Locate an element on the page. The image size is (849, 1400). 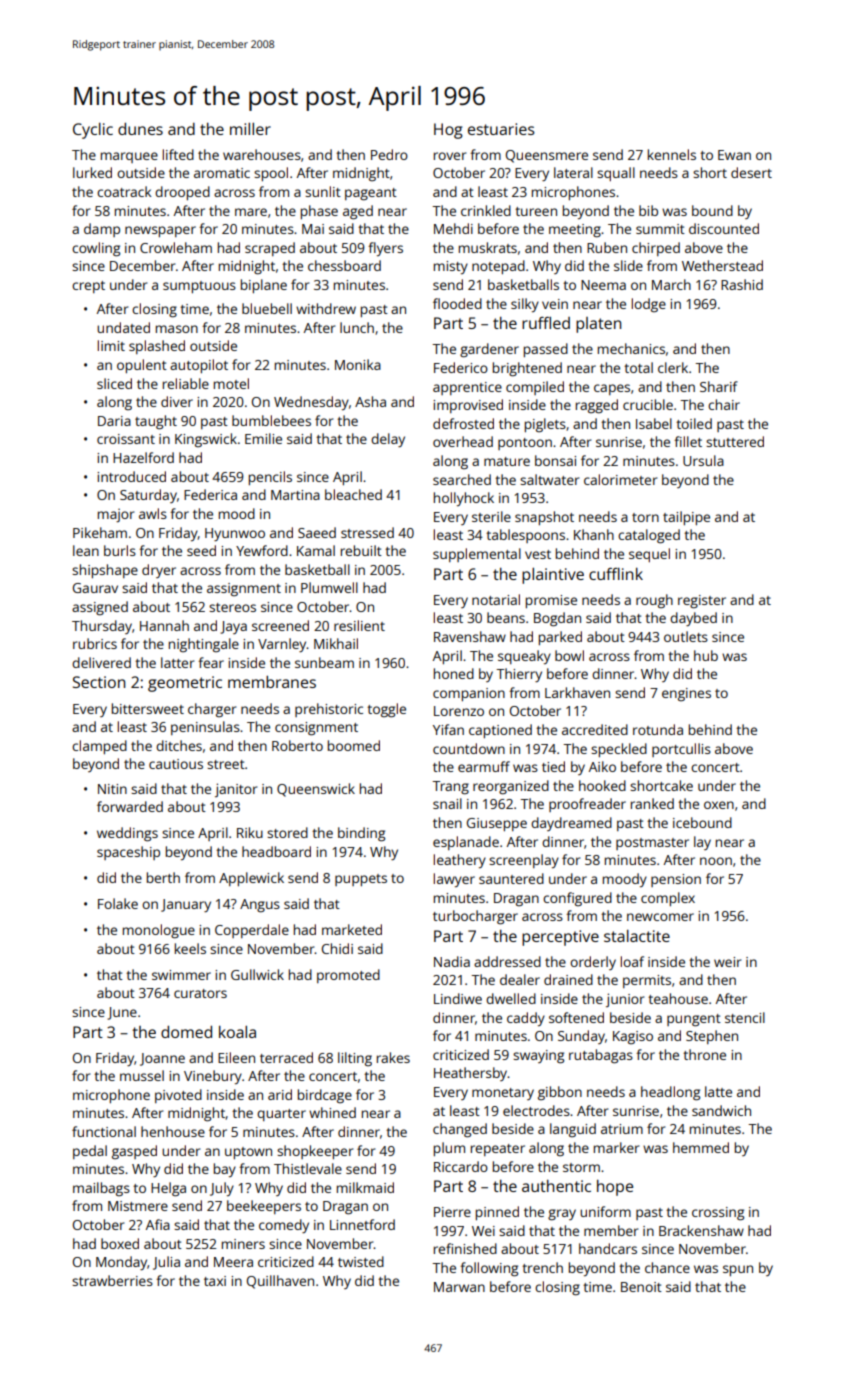
Khanh is located at coordinates (594, 534).
